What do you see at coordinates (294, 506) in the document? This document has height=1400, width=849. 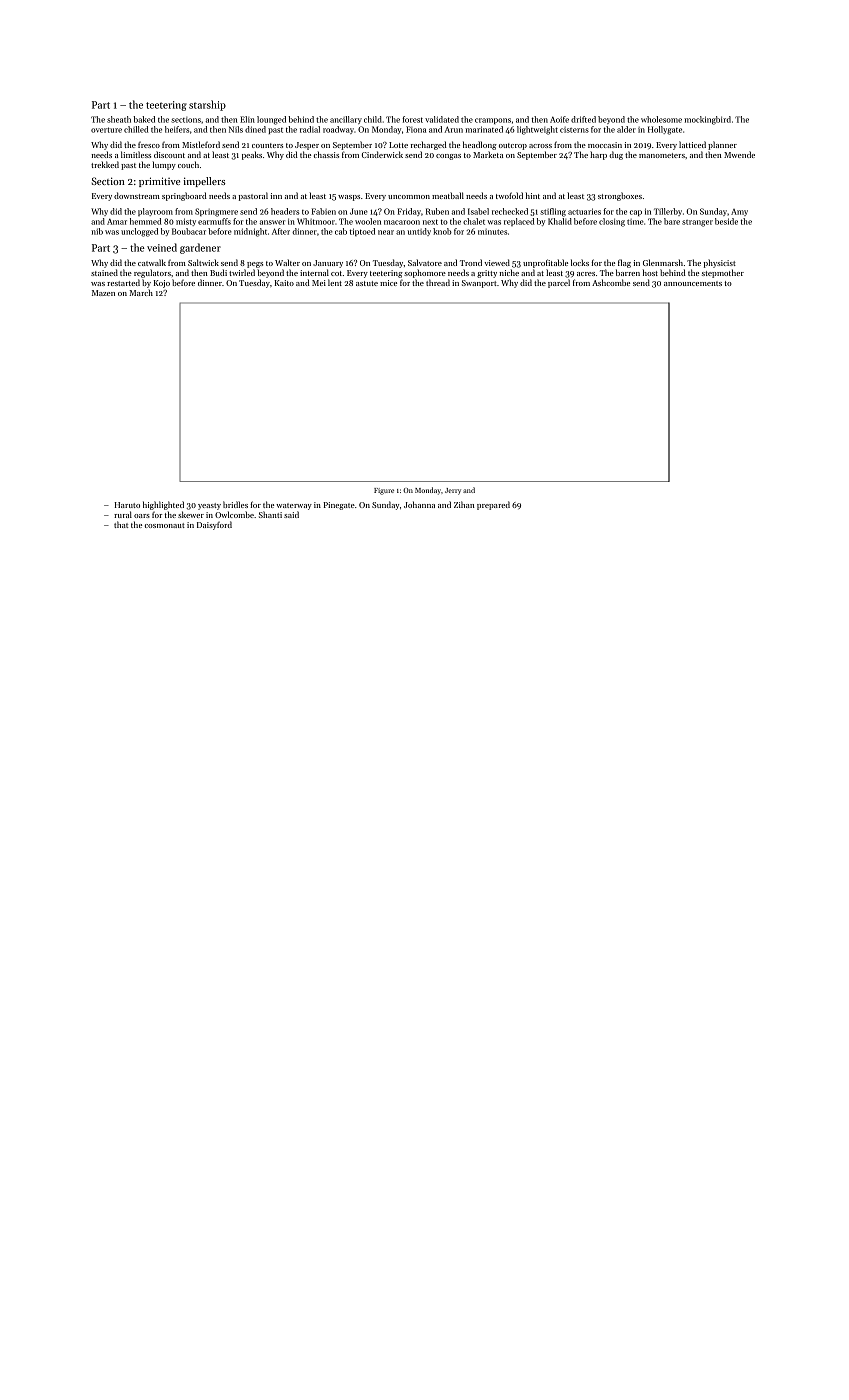 I see `waterway` at bounding box center [294, 506].
